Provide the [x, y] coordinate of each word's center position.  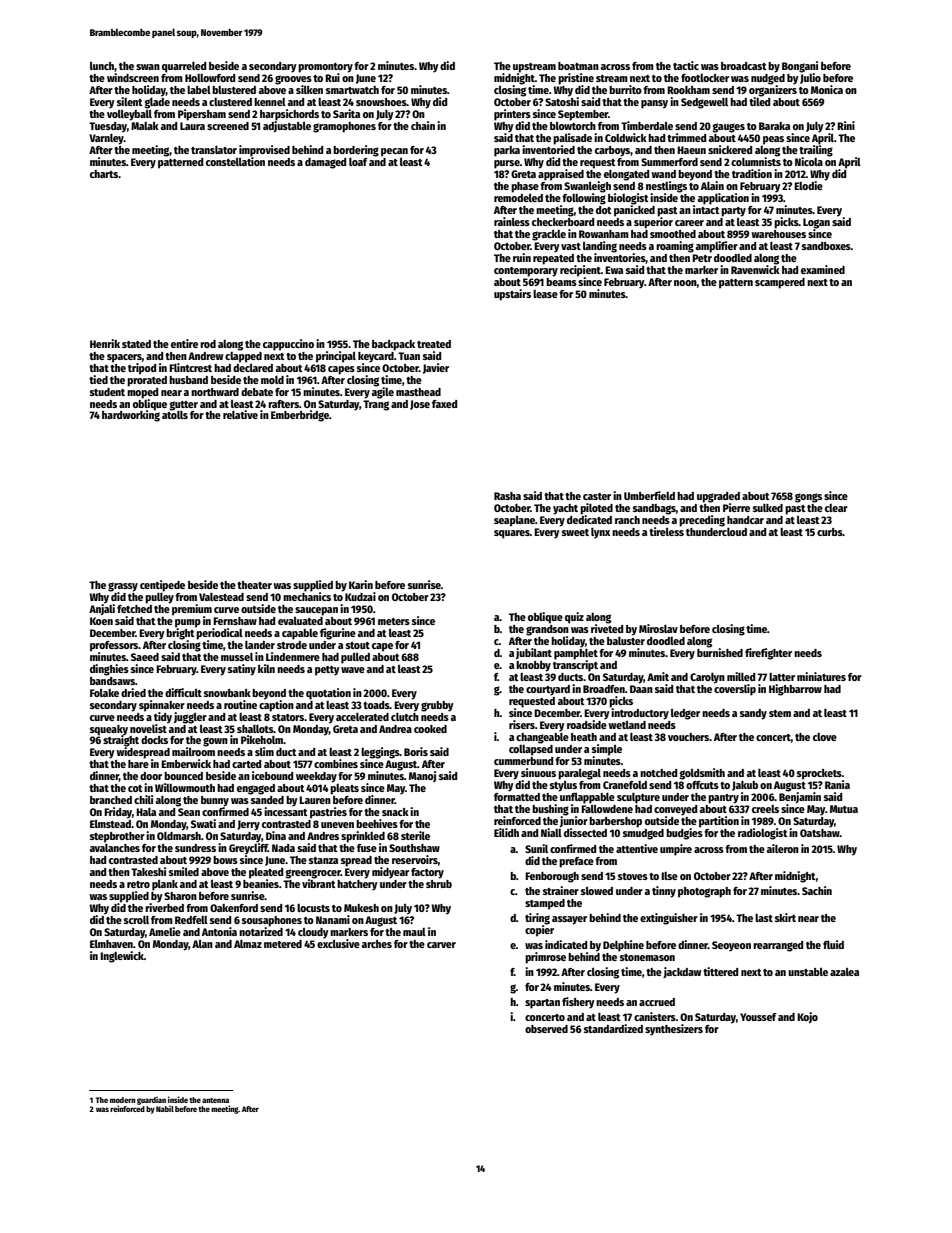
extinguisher [669, 919]
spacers [124, 358]
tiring [537, 919]
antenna [215, 1100]
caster [597, 496]
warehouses [778, 234]
